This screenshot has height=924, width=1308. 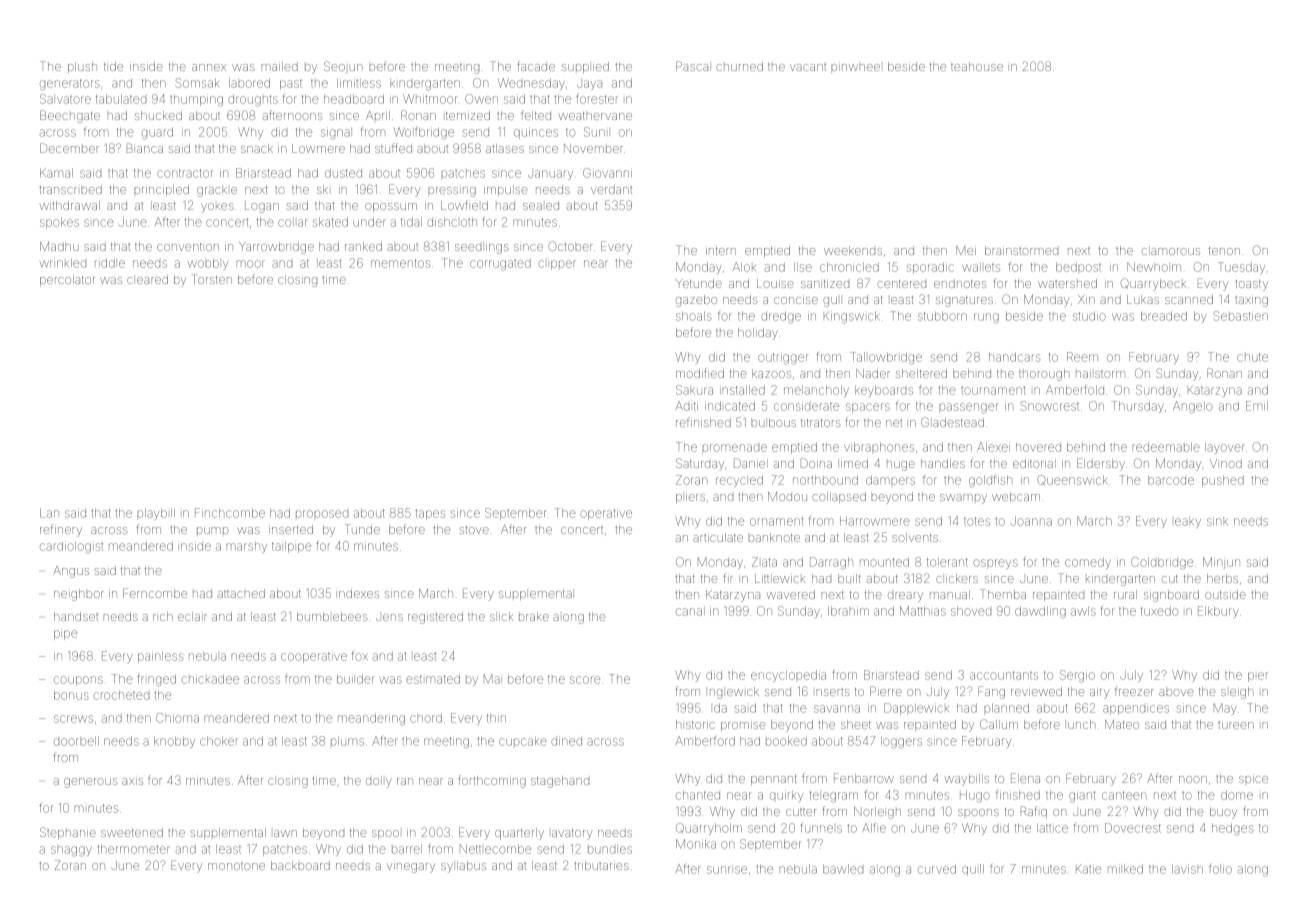 What do you see at coordinates (536, 66) in the screenshot?
I see `facade` at bounding box center [536, 66].
